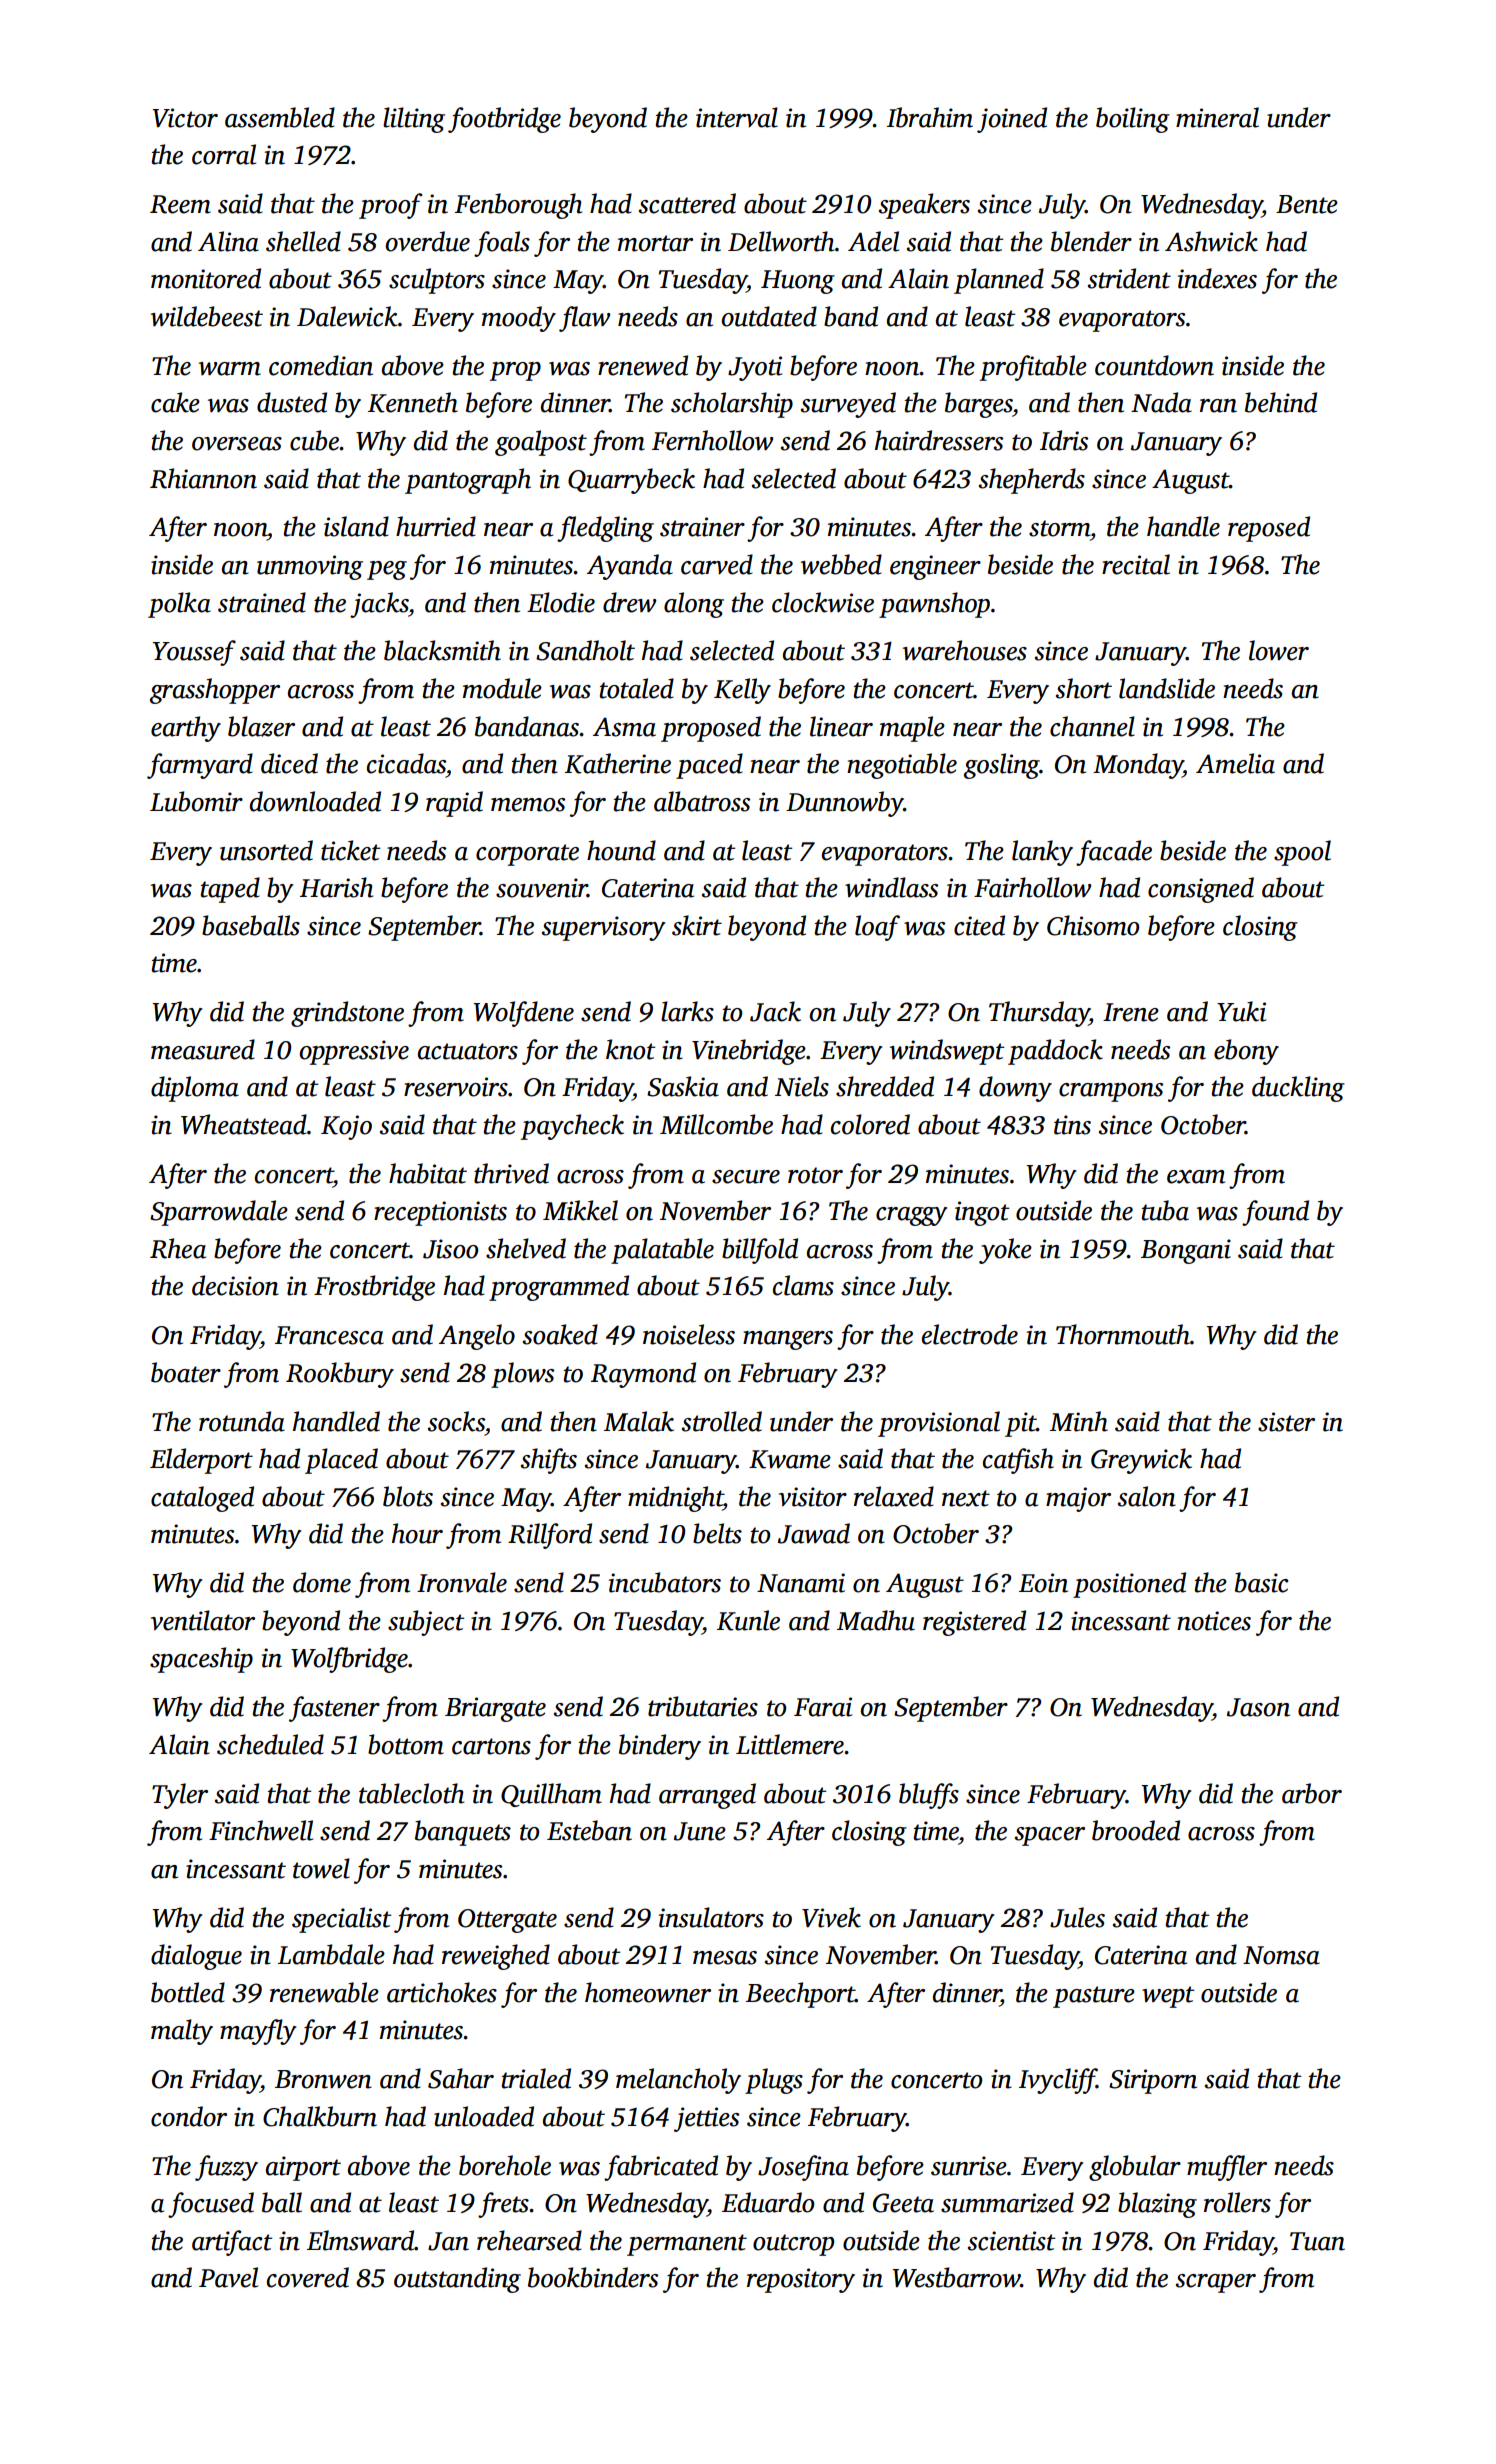 The height and width of the screenshot is (2464, 1496). What do you see at coordinates (1258, 1707) in the screenshot?
I see `Jason` at bounding box center [1258, 1707].
